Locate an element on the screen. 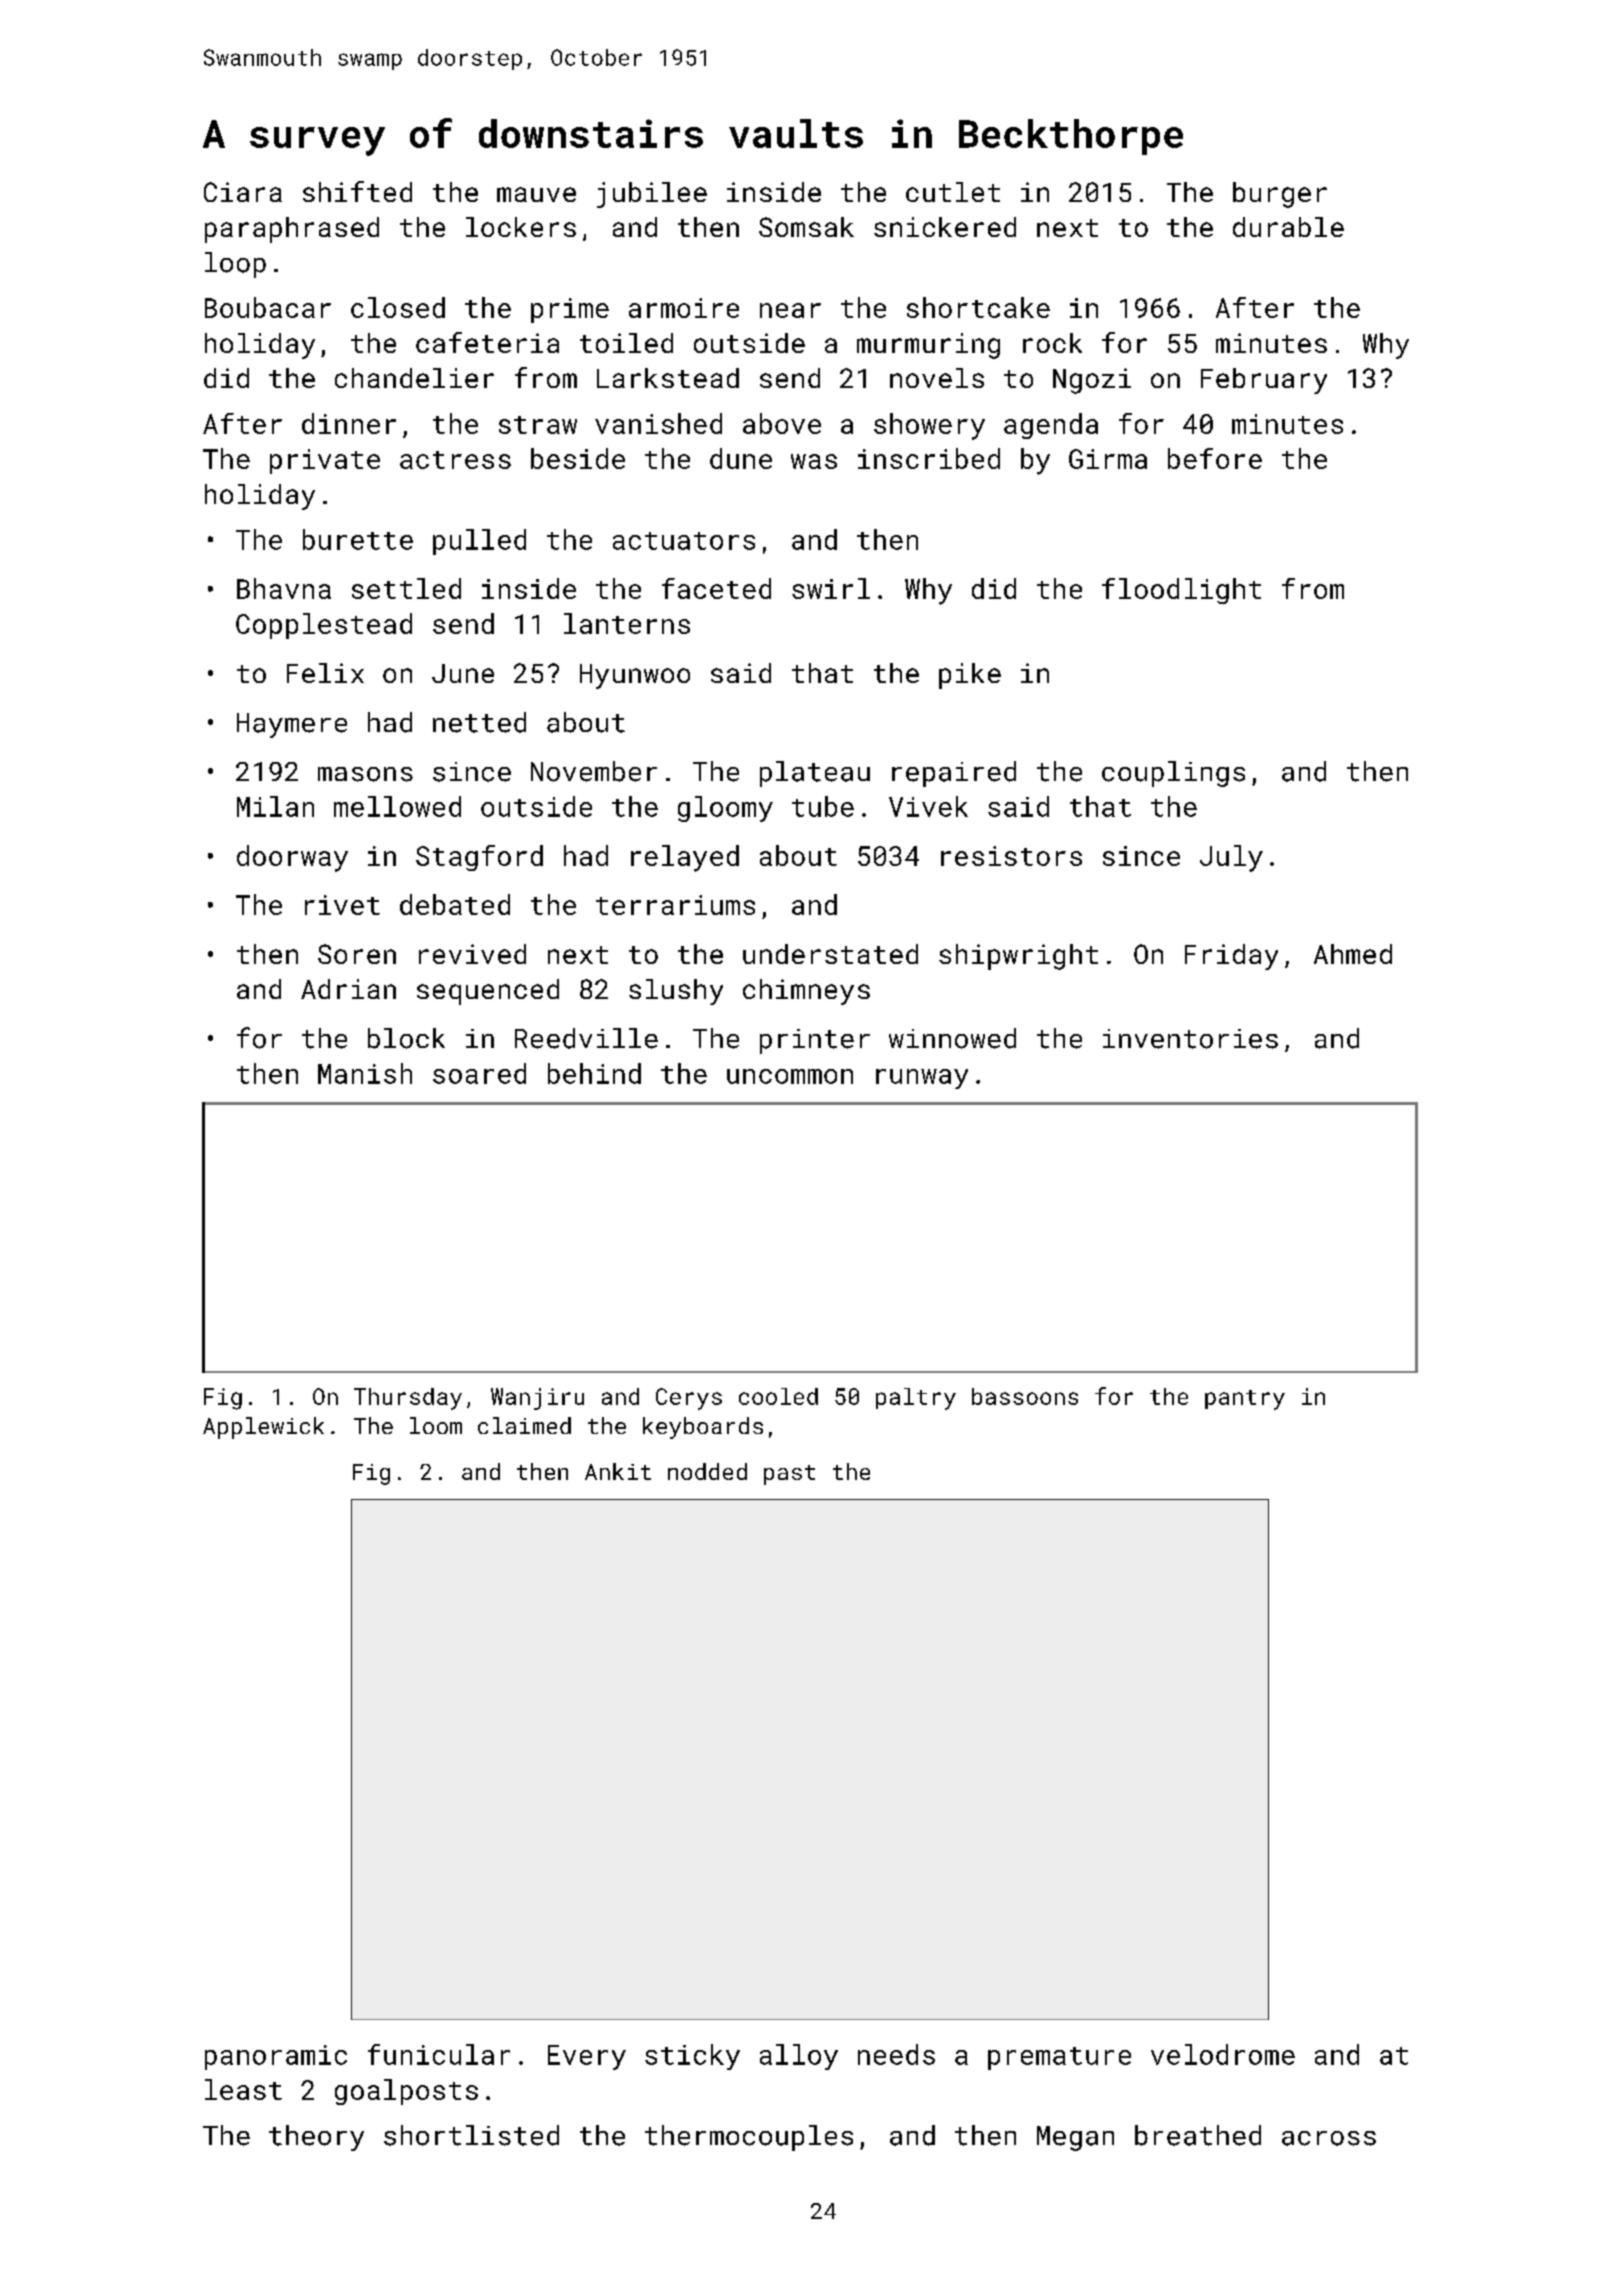  Manish is located at coordinates (365, 1073).
